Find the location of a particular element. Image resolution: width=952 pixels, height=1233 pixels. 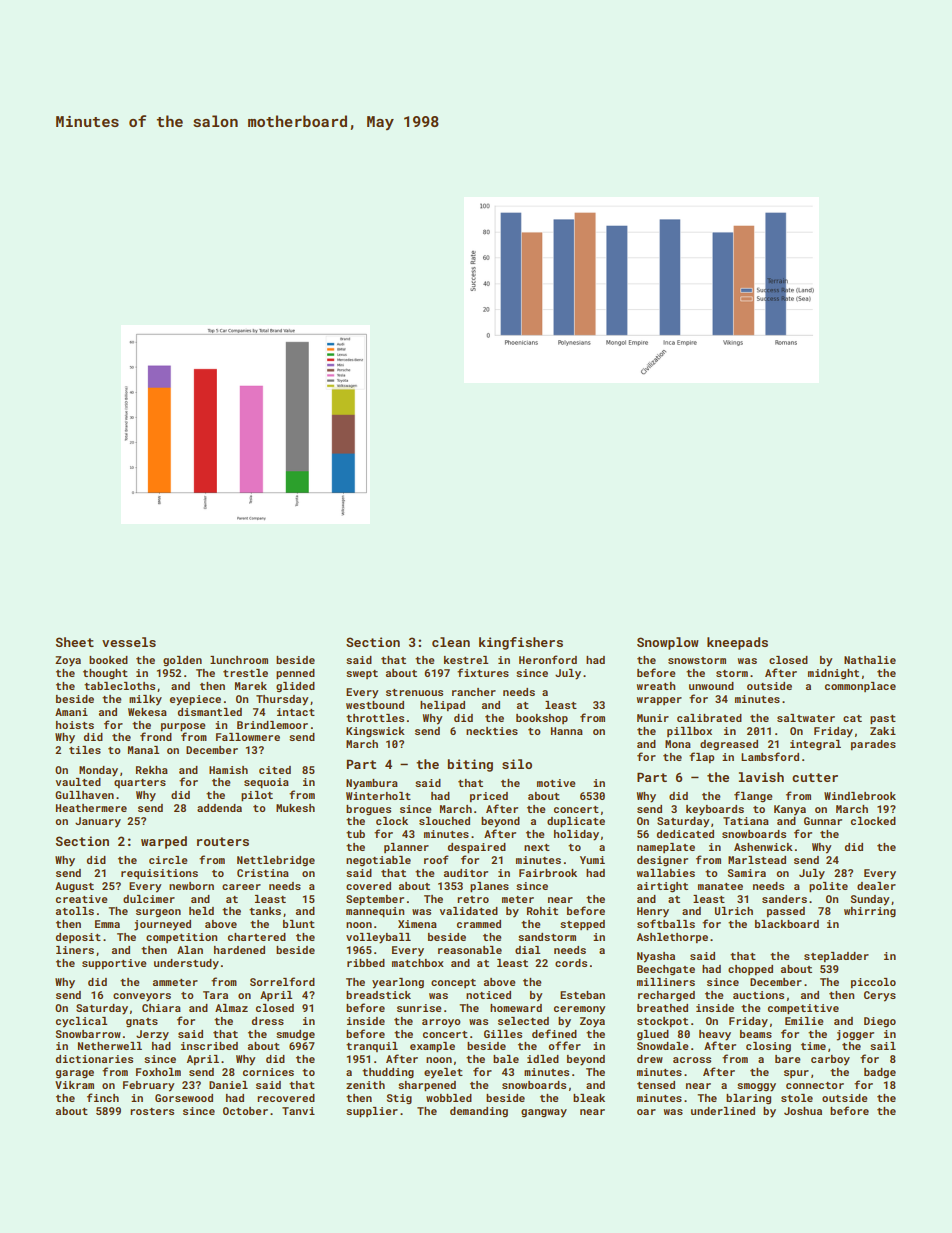

priced is located at coordinates (489, 797).
